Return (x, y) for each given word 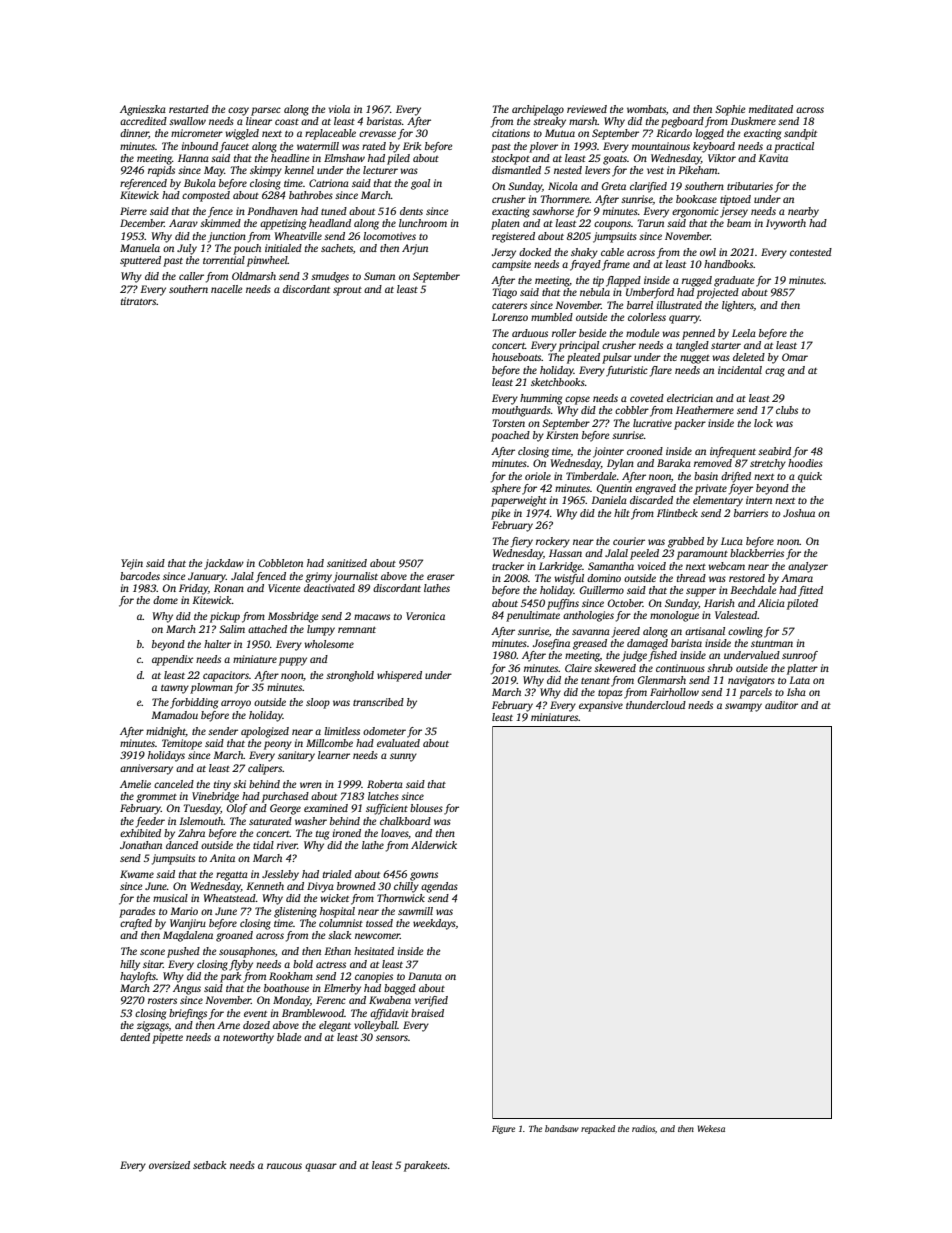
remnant (357, 629)
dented (135, 1037)
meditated (771, 109)
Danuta (425, 976)
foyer (741, 489)
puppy (293, 661)
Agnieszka (143, 110)
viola (339, 109)
